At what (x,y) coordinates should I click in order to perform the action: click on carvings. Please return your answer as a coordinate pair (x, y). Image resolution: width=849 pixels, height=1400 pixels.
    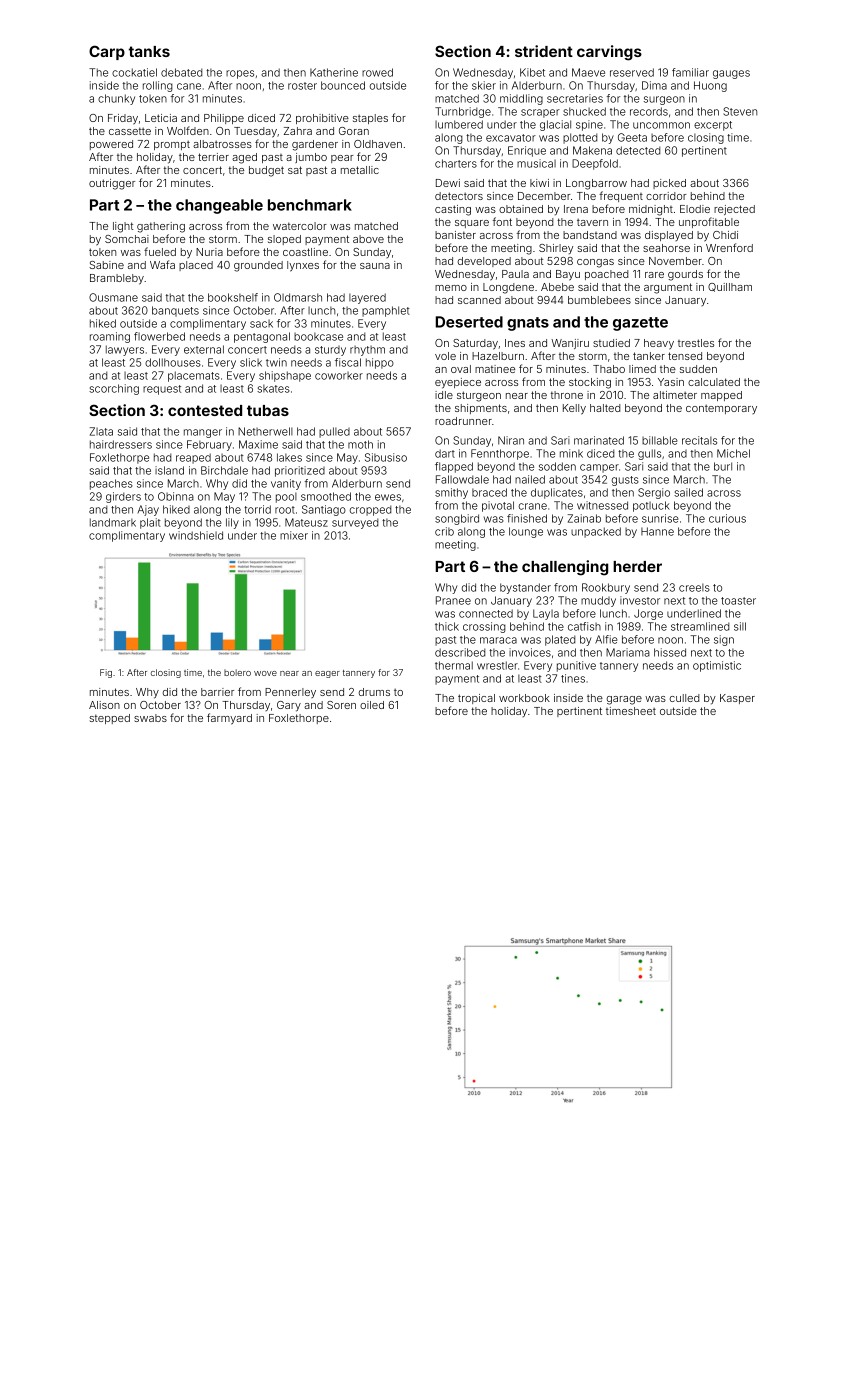
    Looking at the image, I should click on (609, 53).
